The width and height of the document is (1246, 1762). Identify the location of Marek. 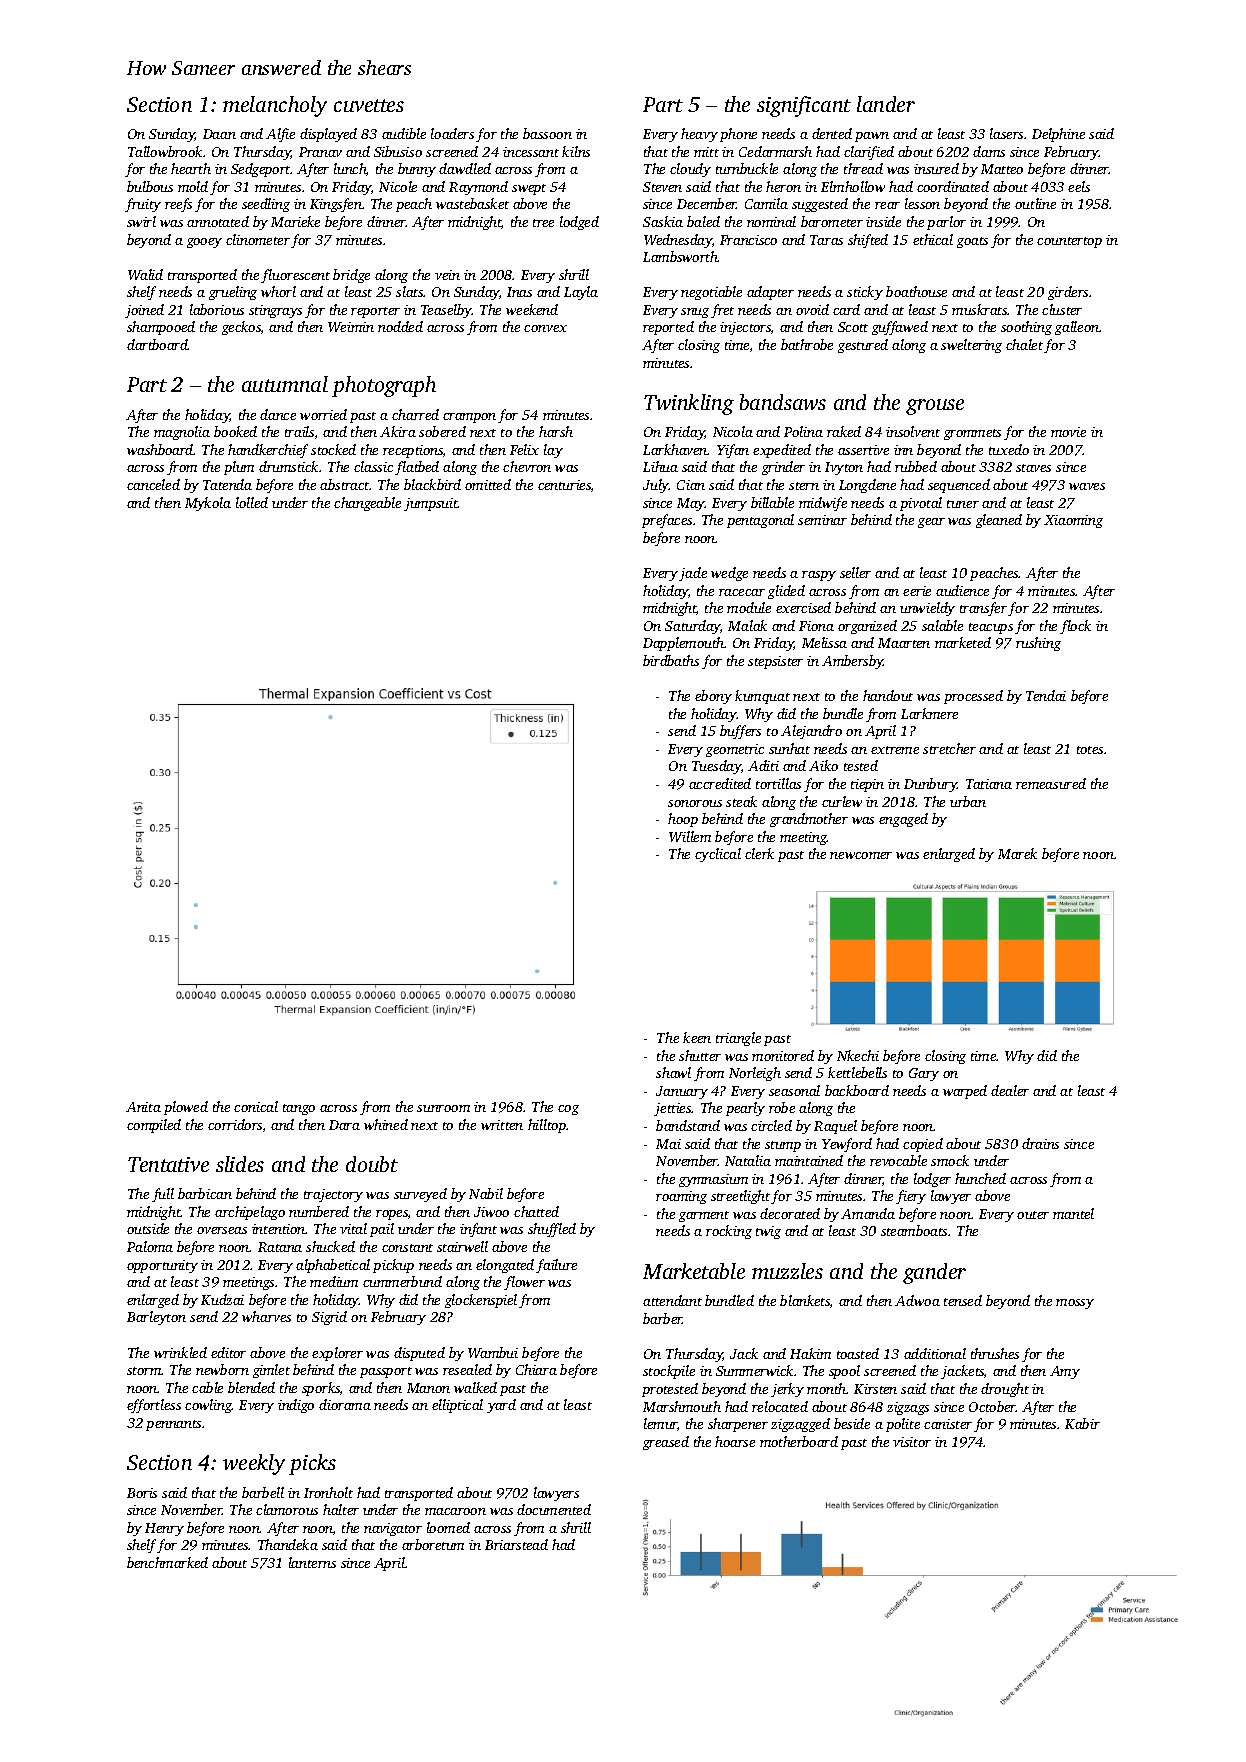
(1017, 853).
